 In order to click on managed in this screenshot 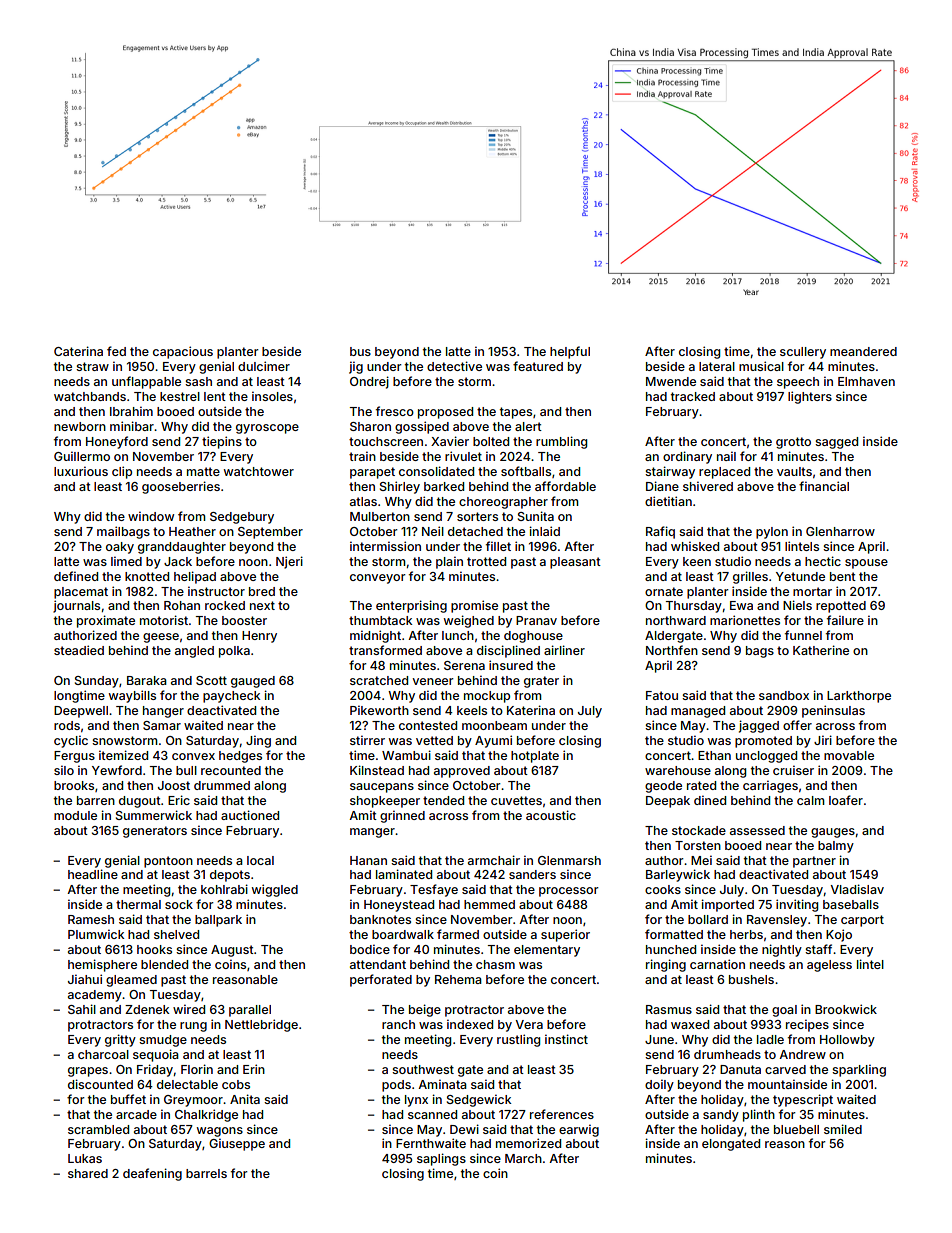, I will do `click(698, 712)`.
